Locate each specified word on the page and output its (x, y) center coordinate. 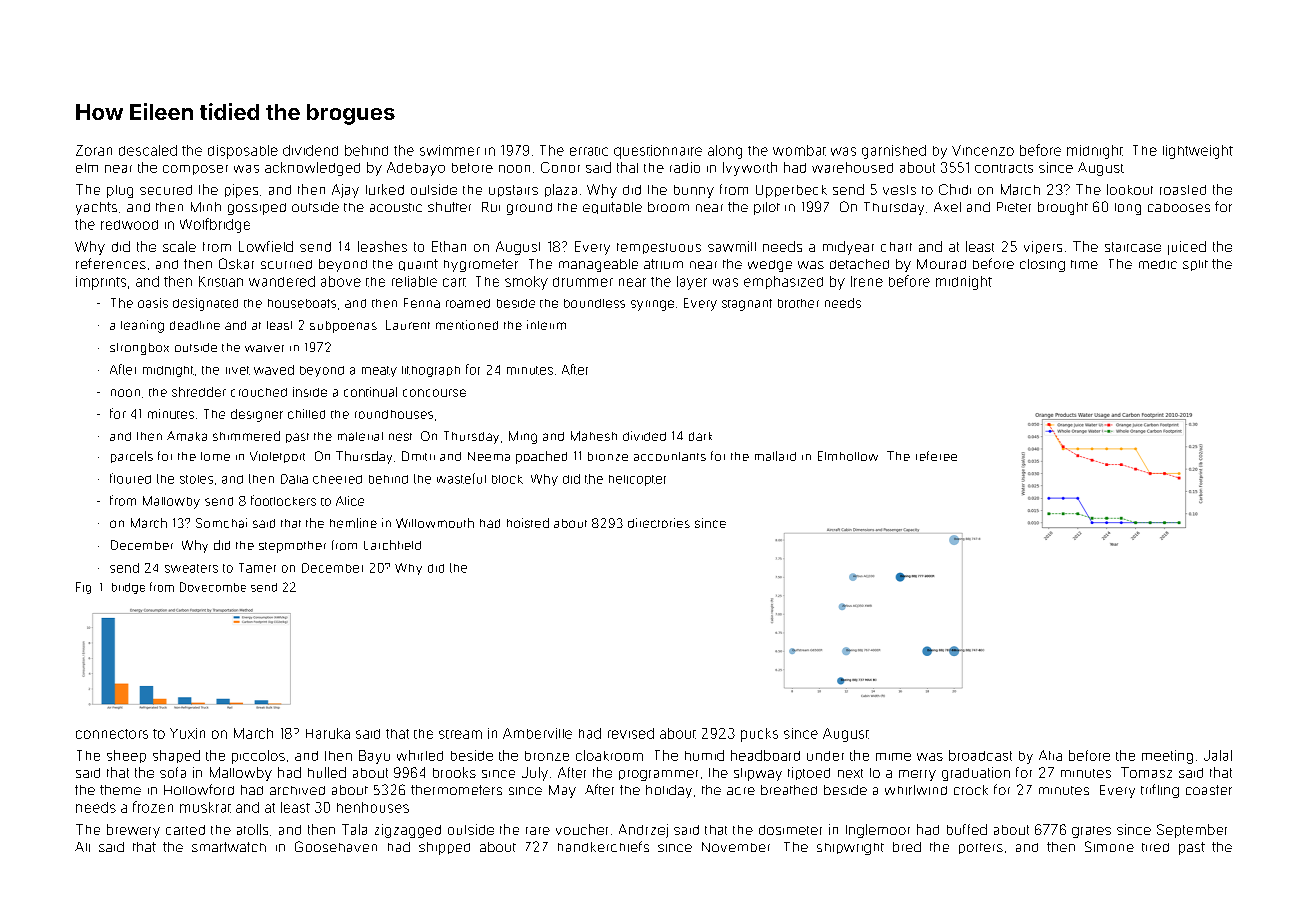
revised (631, 733)
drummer (583, 282)
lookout (1130, 189)
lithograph (431, 371)
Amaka (187, 436)
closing (1042, 265)
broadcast (980, 755)
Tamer (257, 568)
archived (297, 790)
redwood (129, 225)
